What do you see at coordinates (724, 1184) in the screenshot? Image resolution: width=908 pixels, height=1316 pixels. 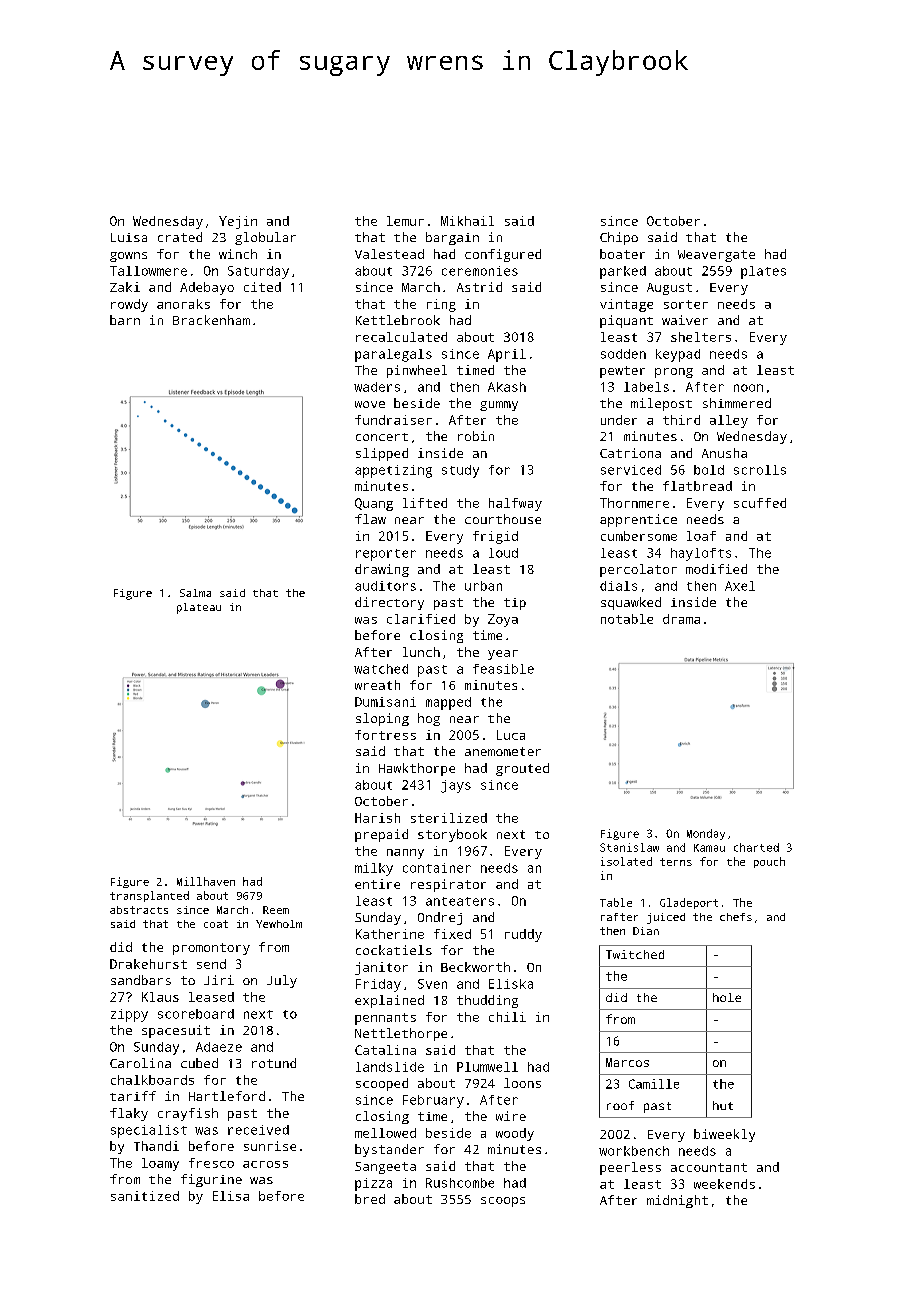 I see `weekends` at bounding box center [724, 1184].
